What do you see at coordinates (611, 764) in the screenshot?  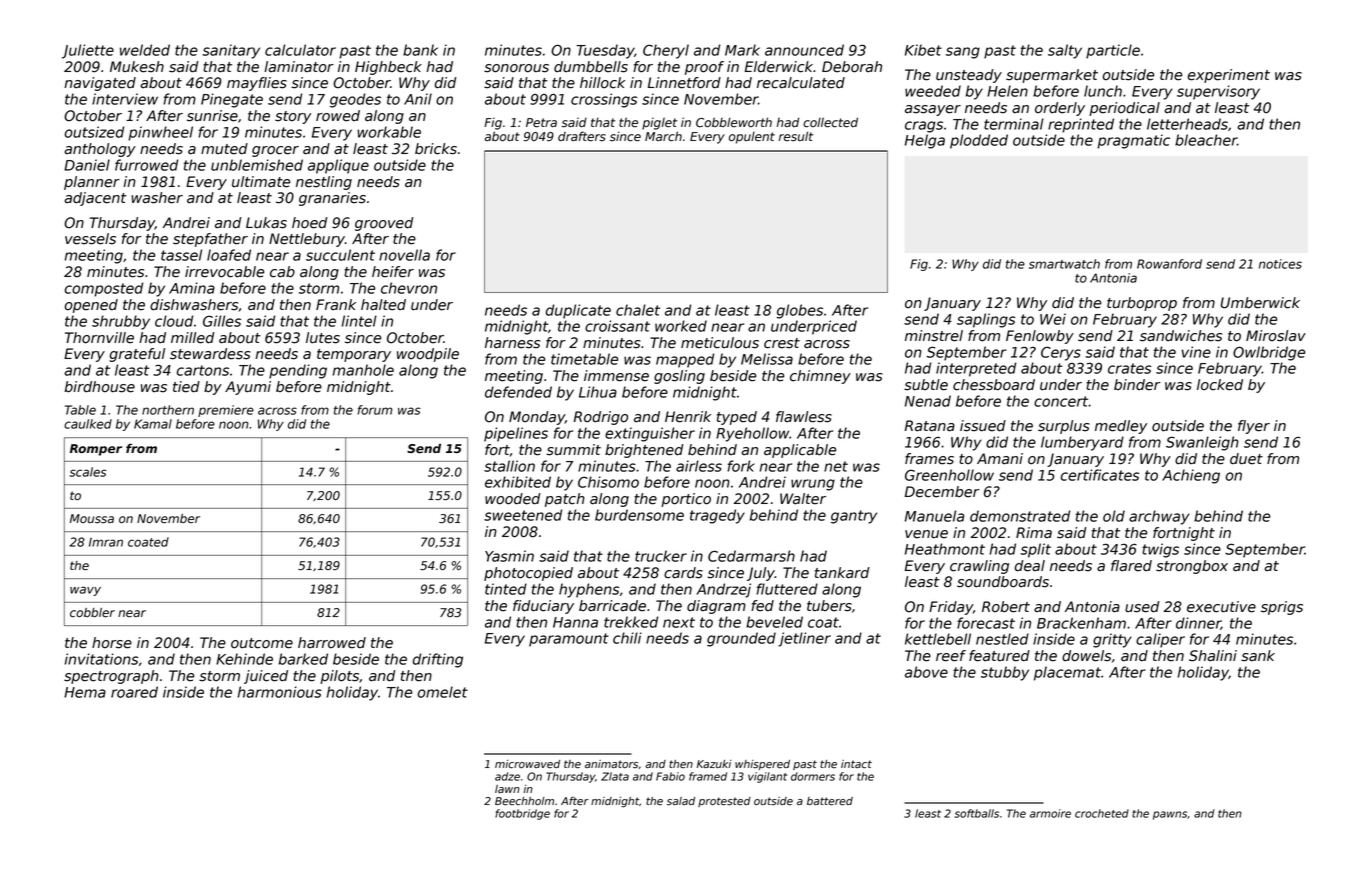 I see `animators` at bounding box center [611, 764].
